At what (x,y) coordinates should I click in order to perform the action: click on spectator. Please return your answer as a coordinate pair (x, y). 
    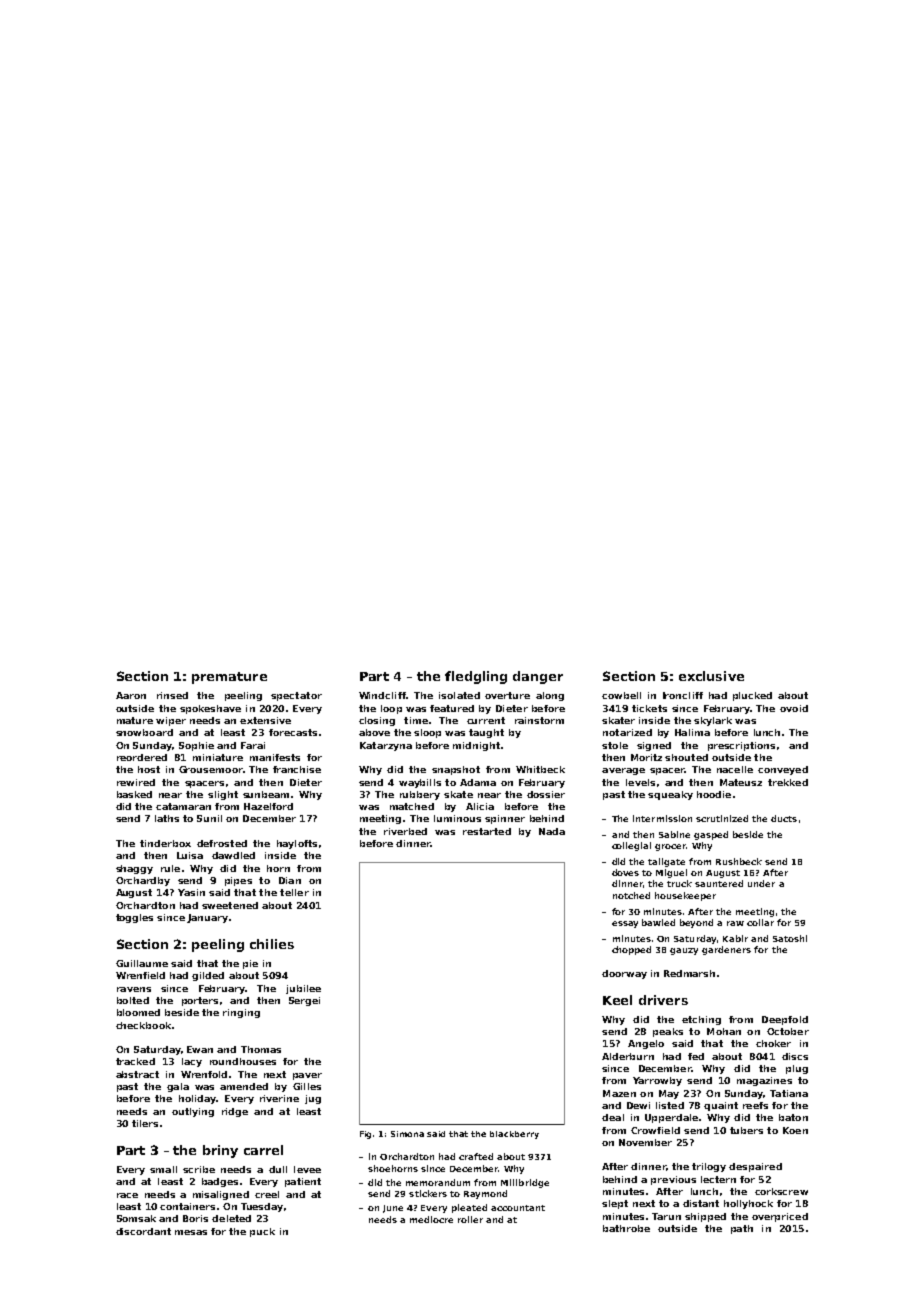
    Looking at the image, I should click on (296, 696).
